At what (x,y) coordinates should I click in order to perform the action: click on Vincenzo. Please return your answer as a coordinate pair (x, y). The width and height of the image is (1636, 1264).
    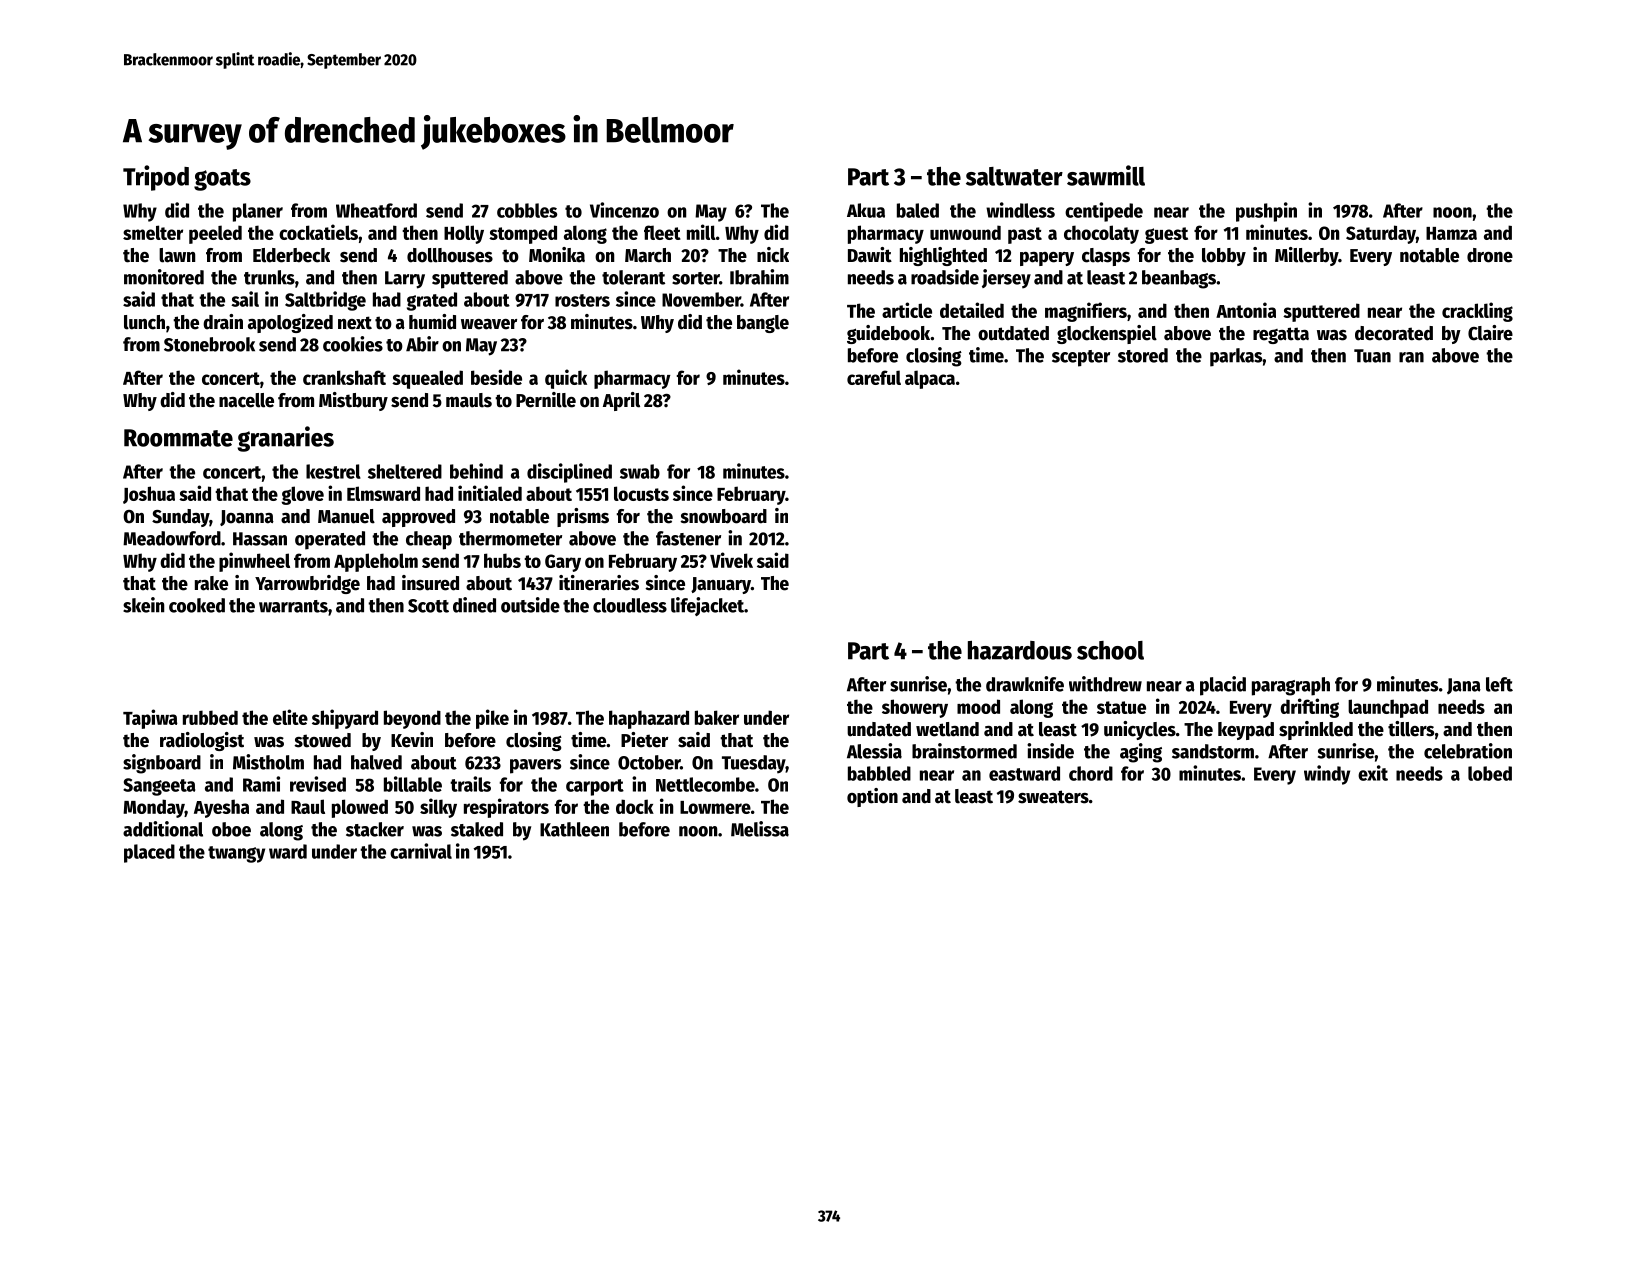
    Looking at the image, I should click on (624, 210).
